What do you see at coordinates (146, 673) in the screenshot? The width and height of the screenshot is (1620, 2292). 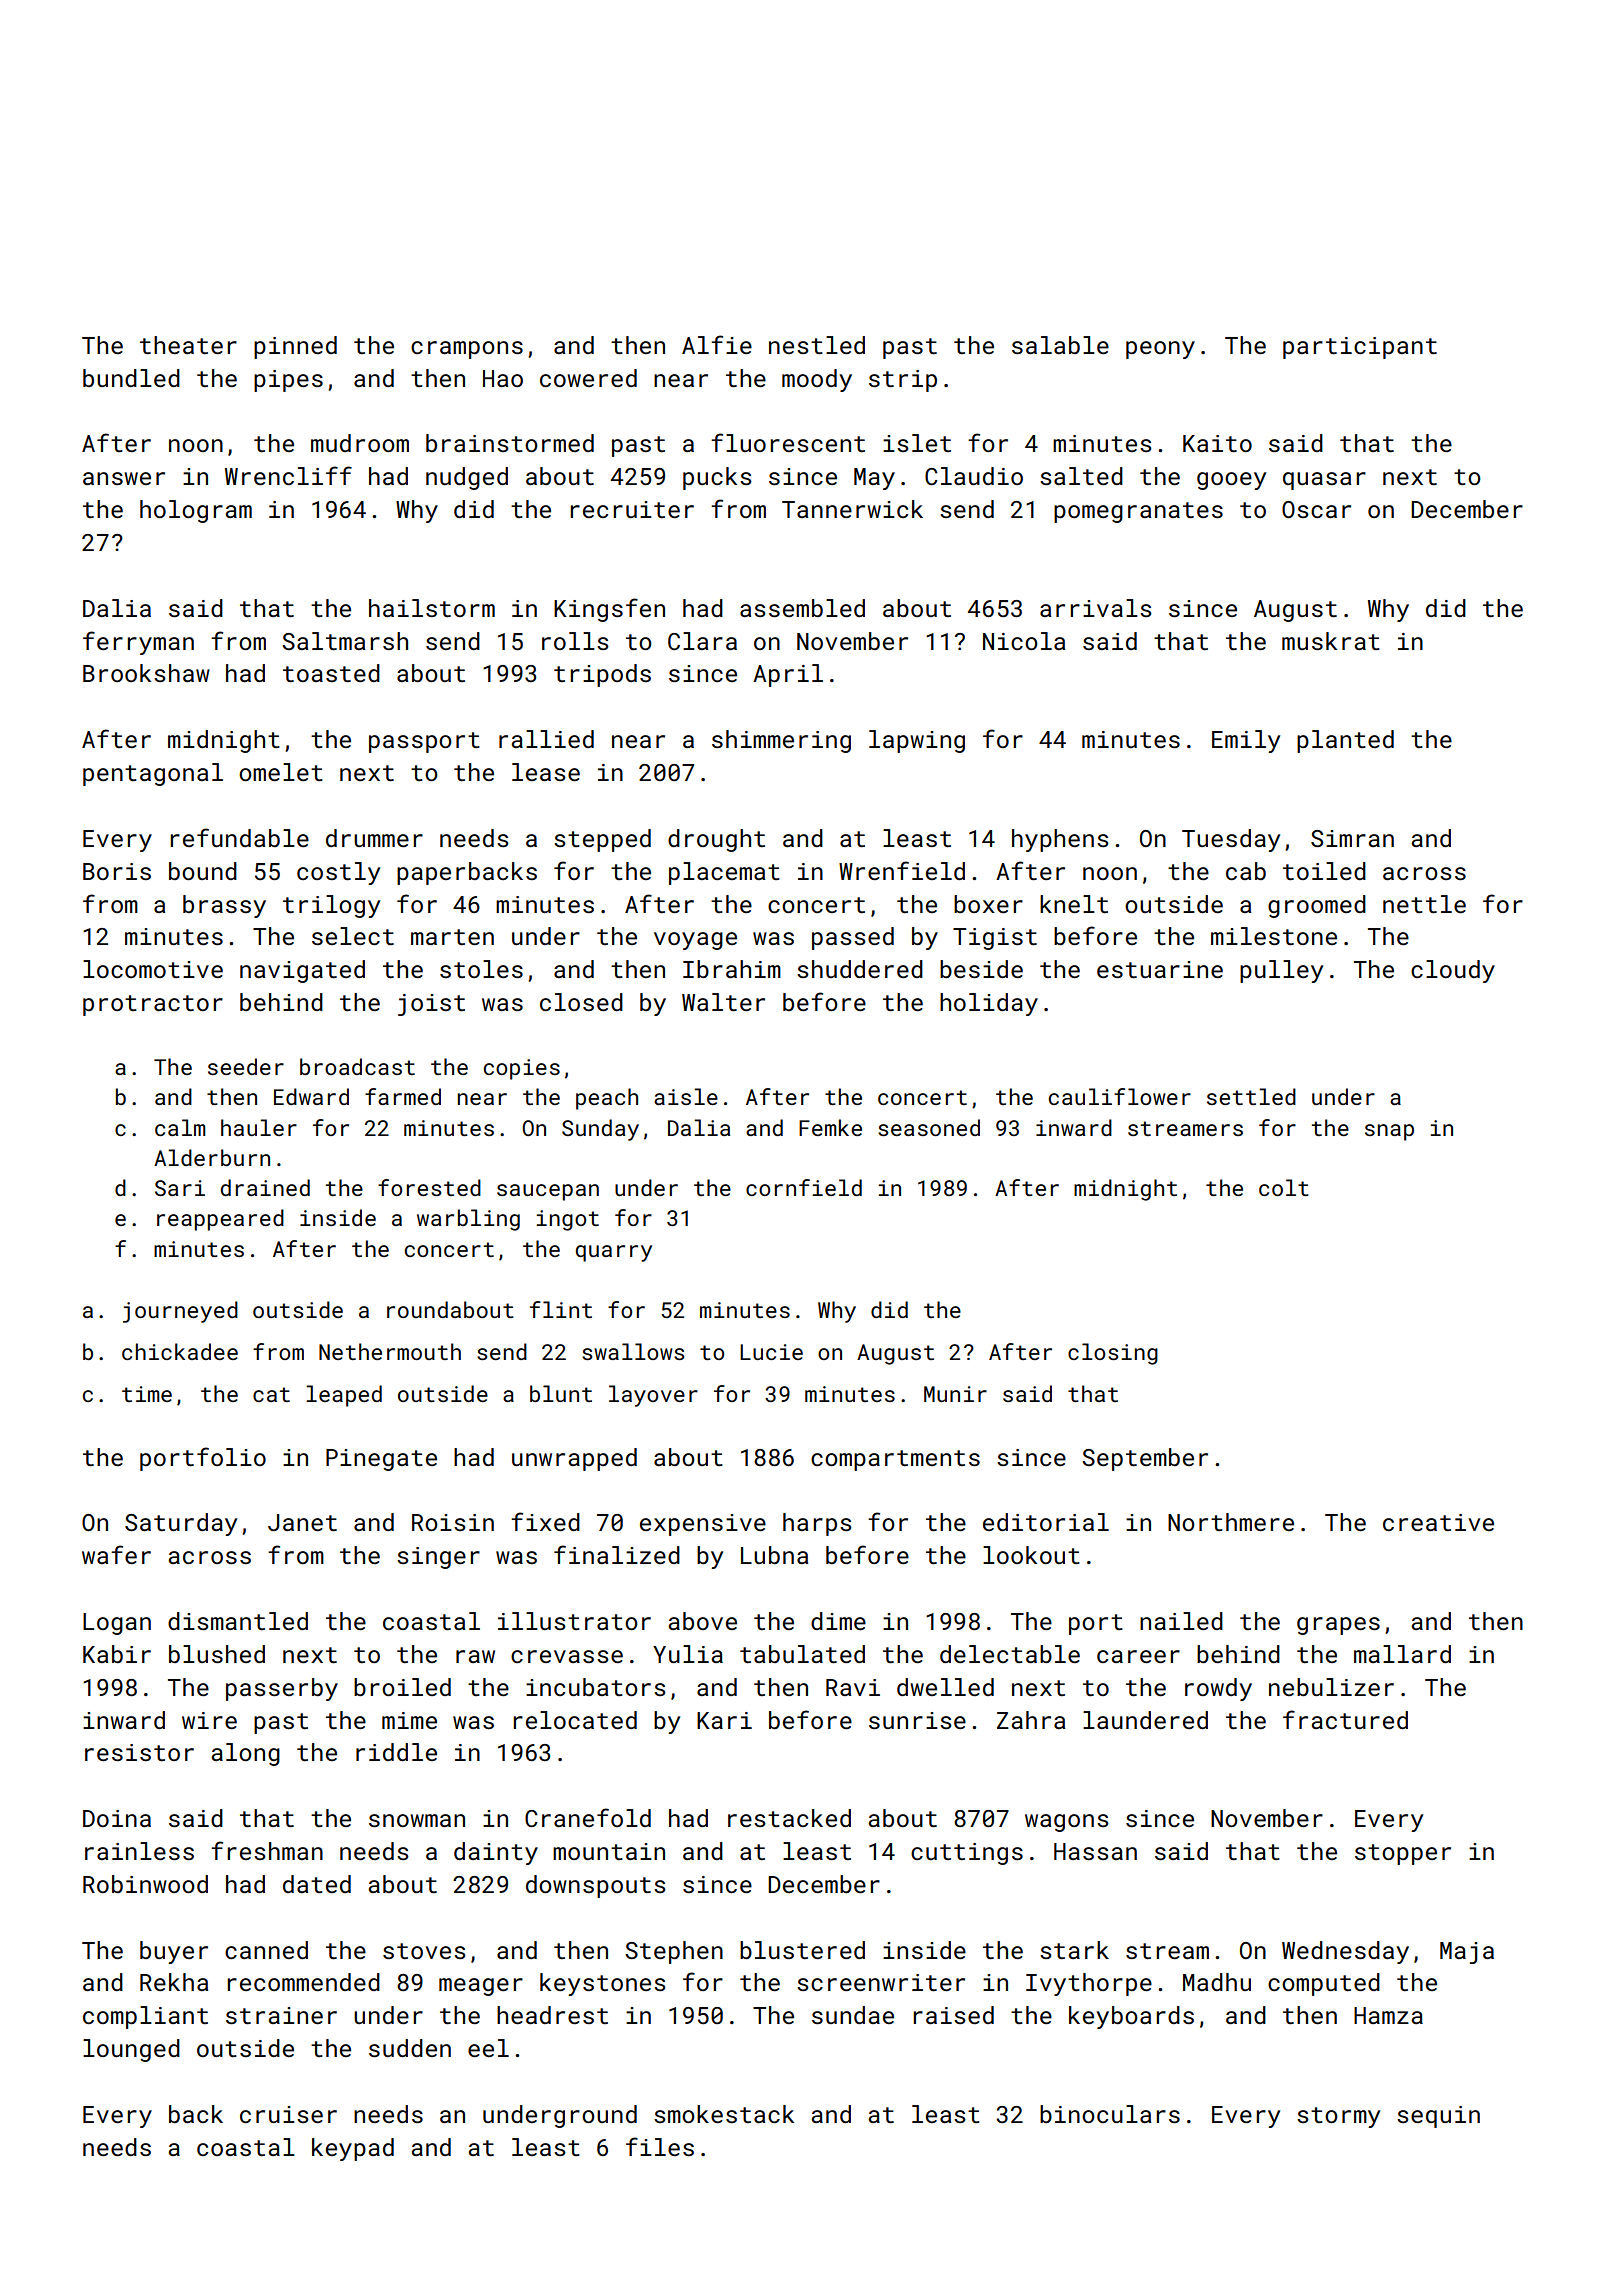 I see `Brookshaw` at bounding box center [146, 673].
